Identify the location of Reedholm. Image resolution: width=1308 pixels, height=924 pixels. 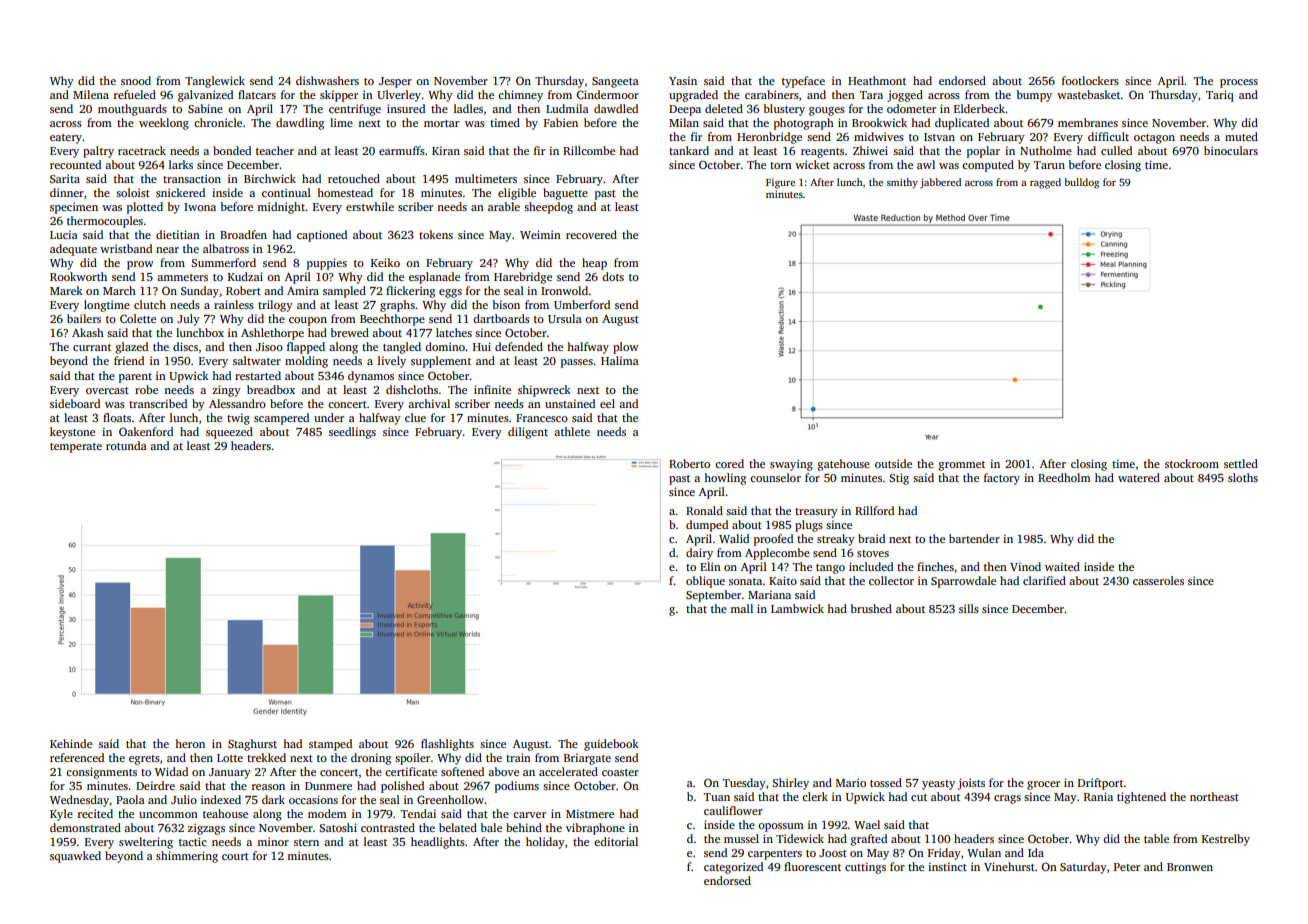
(1064, 477).
